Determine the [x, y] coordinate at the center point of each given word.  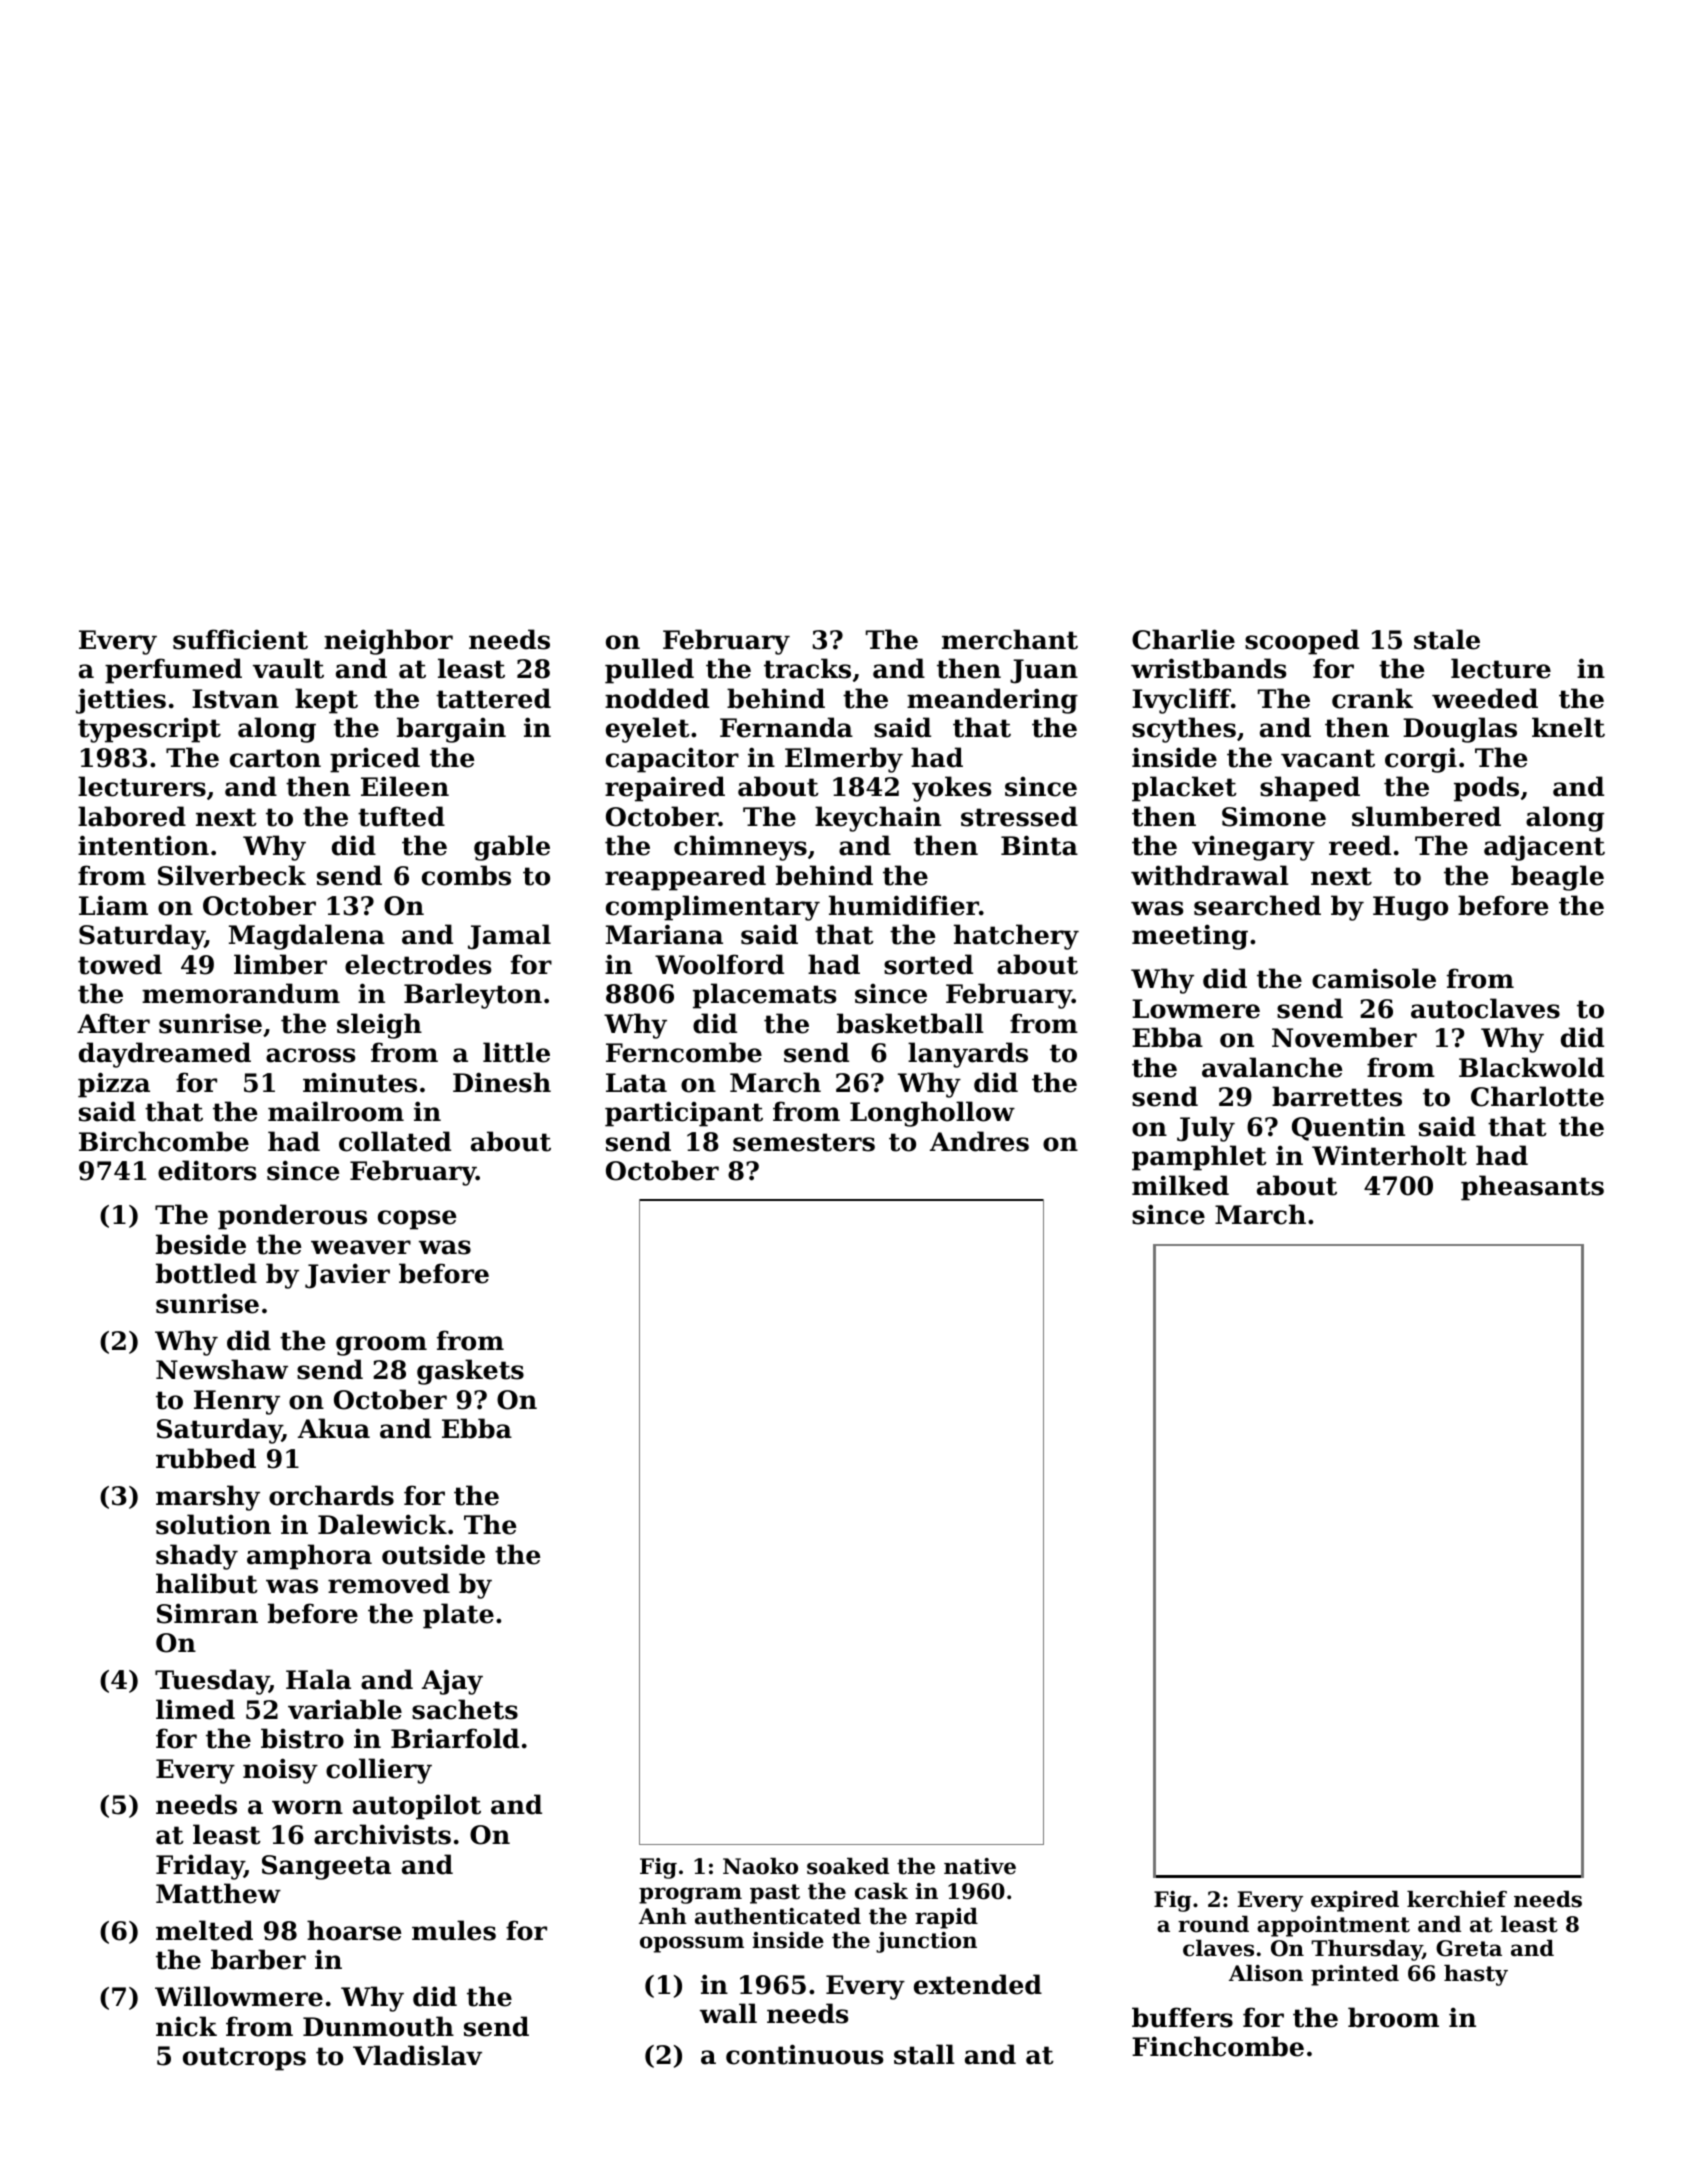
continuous [804, 2054]
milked [1180, 1185]
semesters [804, 1142]
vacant [1328, 758]
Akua [334, 1428]
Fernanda [786, 727]
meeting [1190, 937]
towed [120, 964]
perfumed [173, 671]
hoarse [354, 1930]
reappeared [685, 878]
